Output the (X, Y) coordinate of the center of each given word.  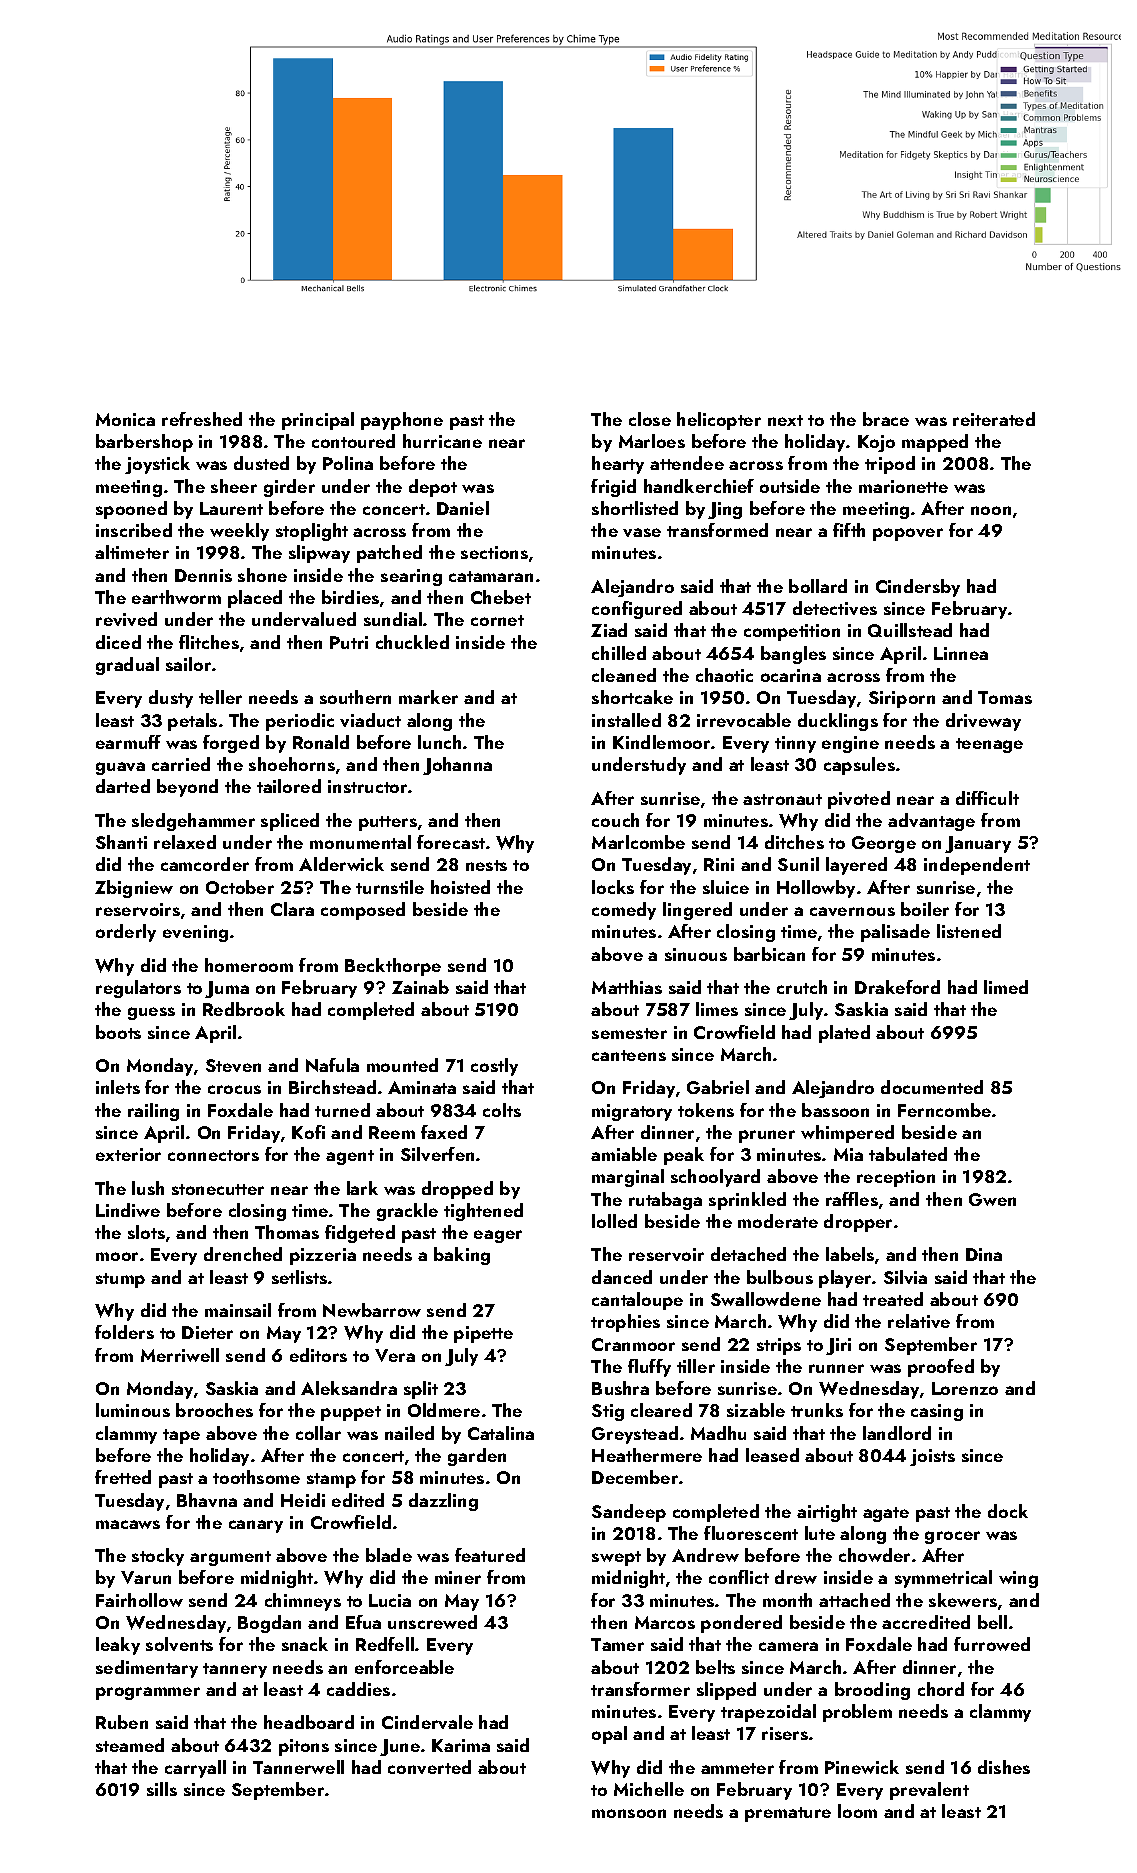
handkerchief (699, 486)
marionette (903, 486)
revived (126, 619)
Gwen (992, 1199)
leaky (118, 1646)
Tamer (617, 1644)
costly (494, 1067)
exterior (128, 1154)
